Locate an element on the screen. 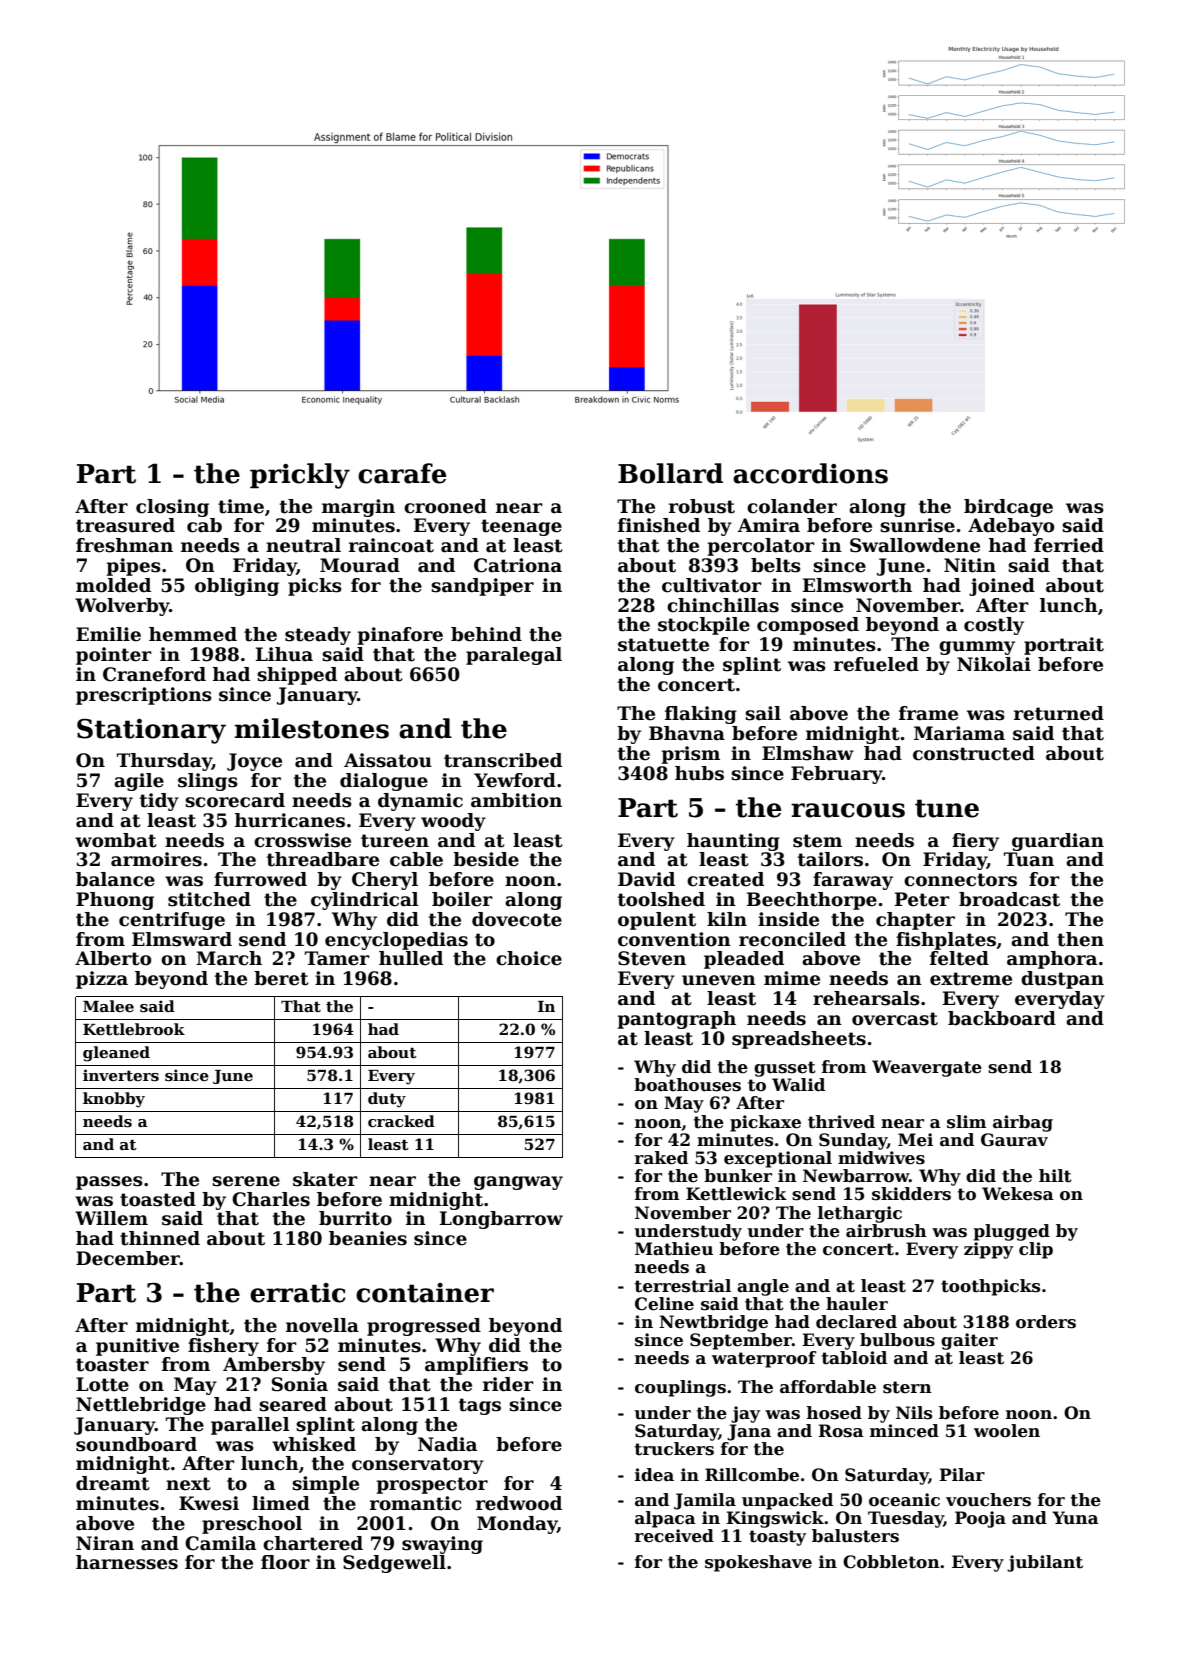 This screenshot has height=1669, width=1180. prickly is located at coordinates (300, 476).
